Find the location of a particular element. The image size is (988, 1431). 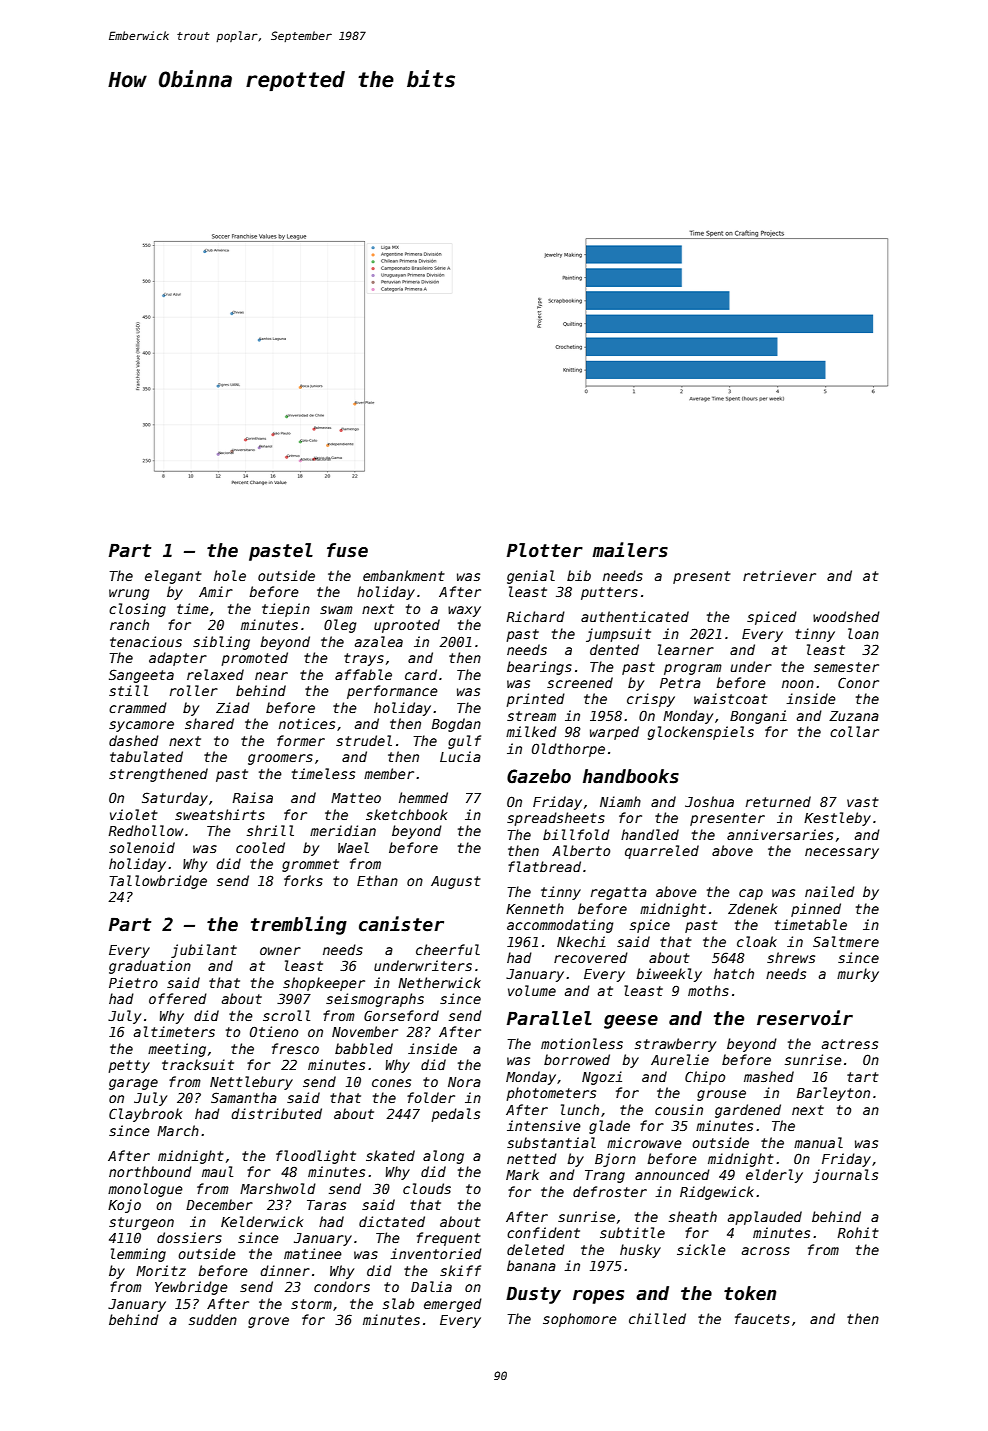

faucets is located at coordinates (762, 1318).
